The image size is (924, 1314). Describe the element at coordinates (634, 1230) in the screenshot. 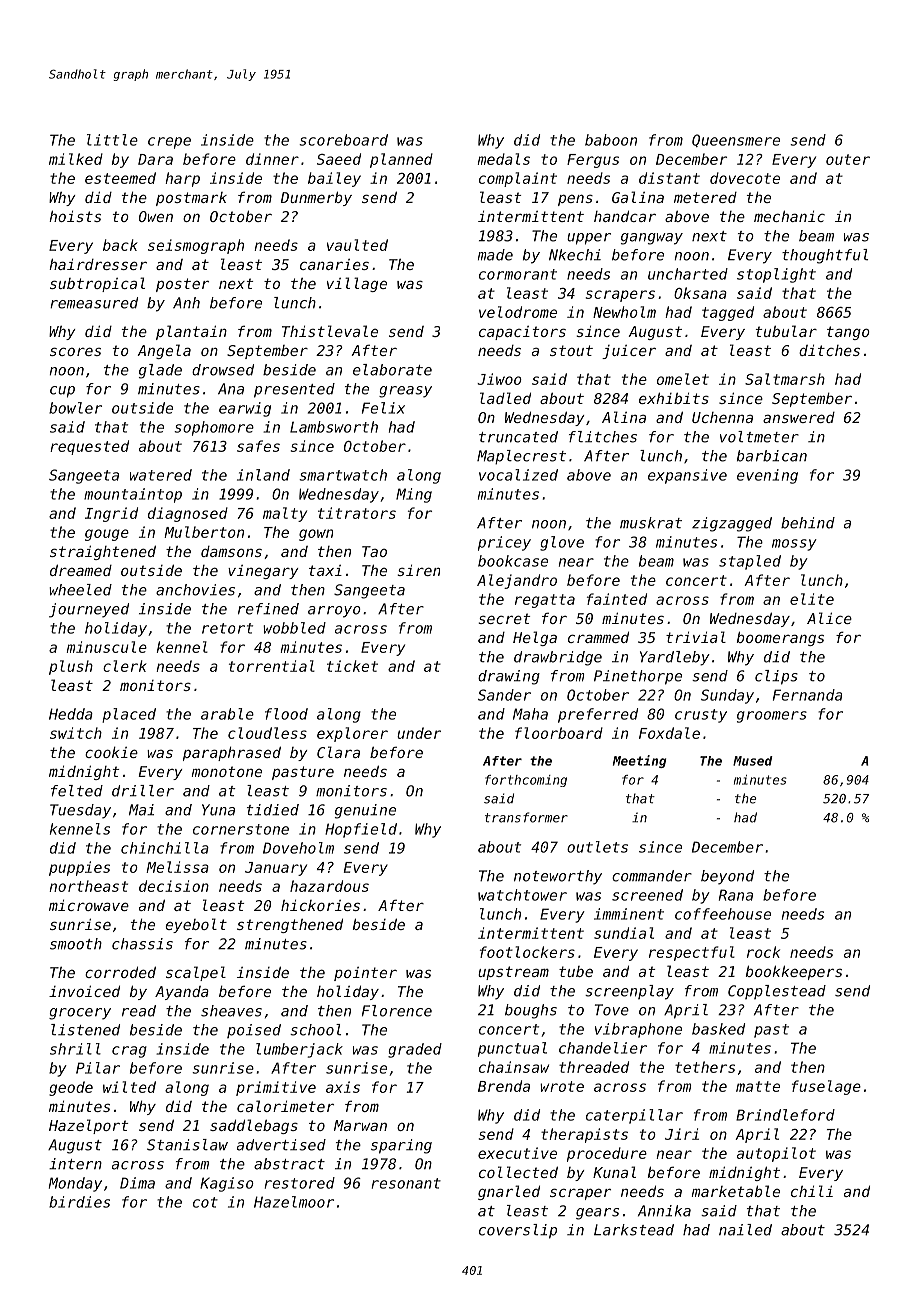

I see `Larkstead` at that location.
